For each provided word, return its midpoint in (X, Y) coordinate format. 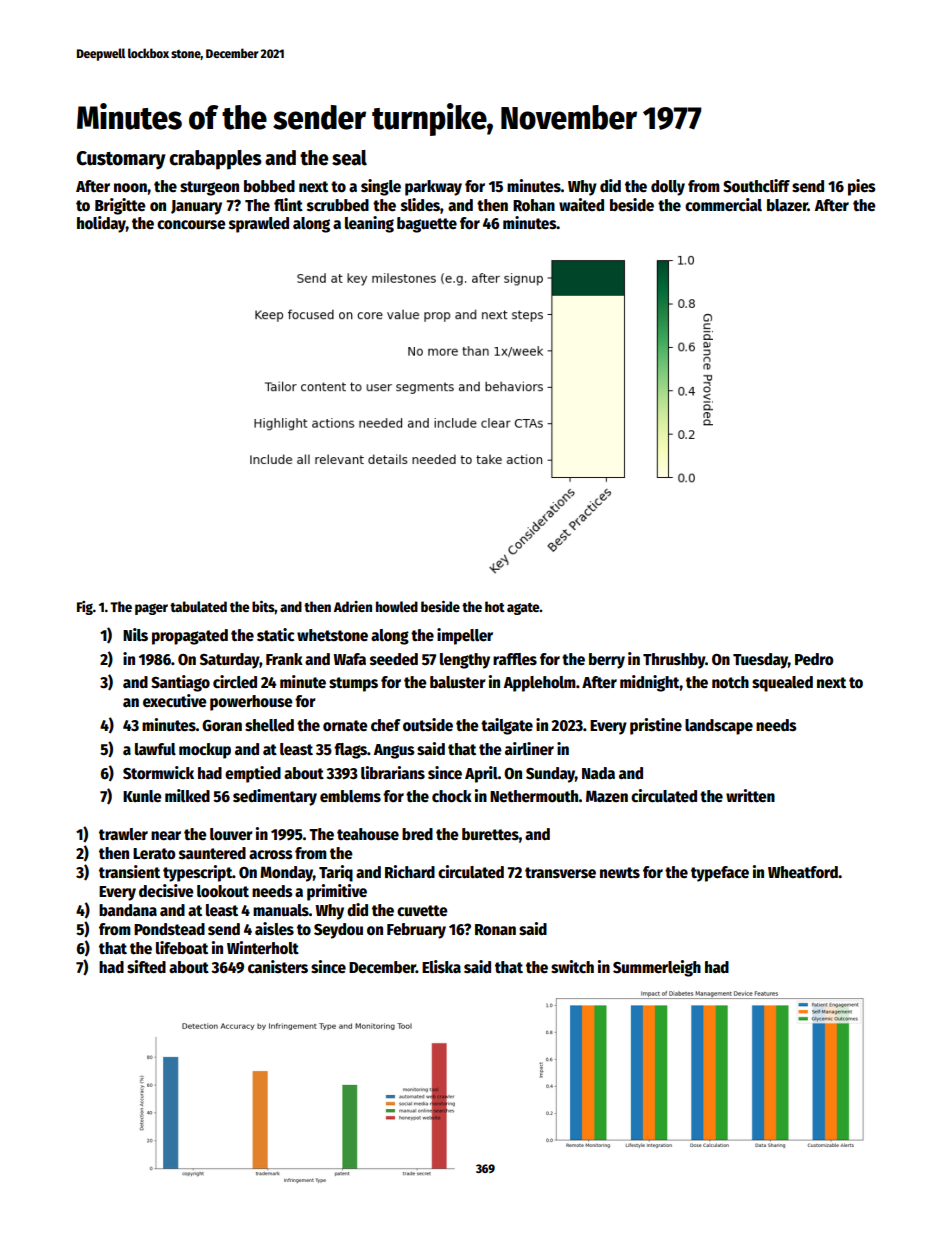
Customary (121, 160)
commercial (723, 205)
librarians (393, 772)
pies (862, 187)
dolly (668, 188)
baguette (427, 225)
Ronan (495, 929)
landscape (719, 727)
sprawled (259, 225)
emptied (253, 774)
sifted (146, 966)
